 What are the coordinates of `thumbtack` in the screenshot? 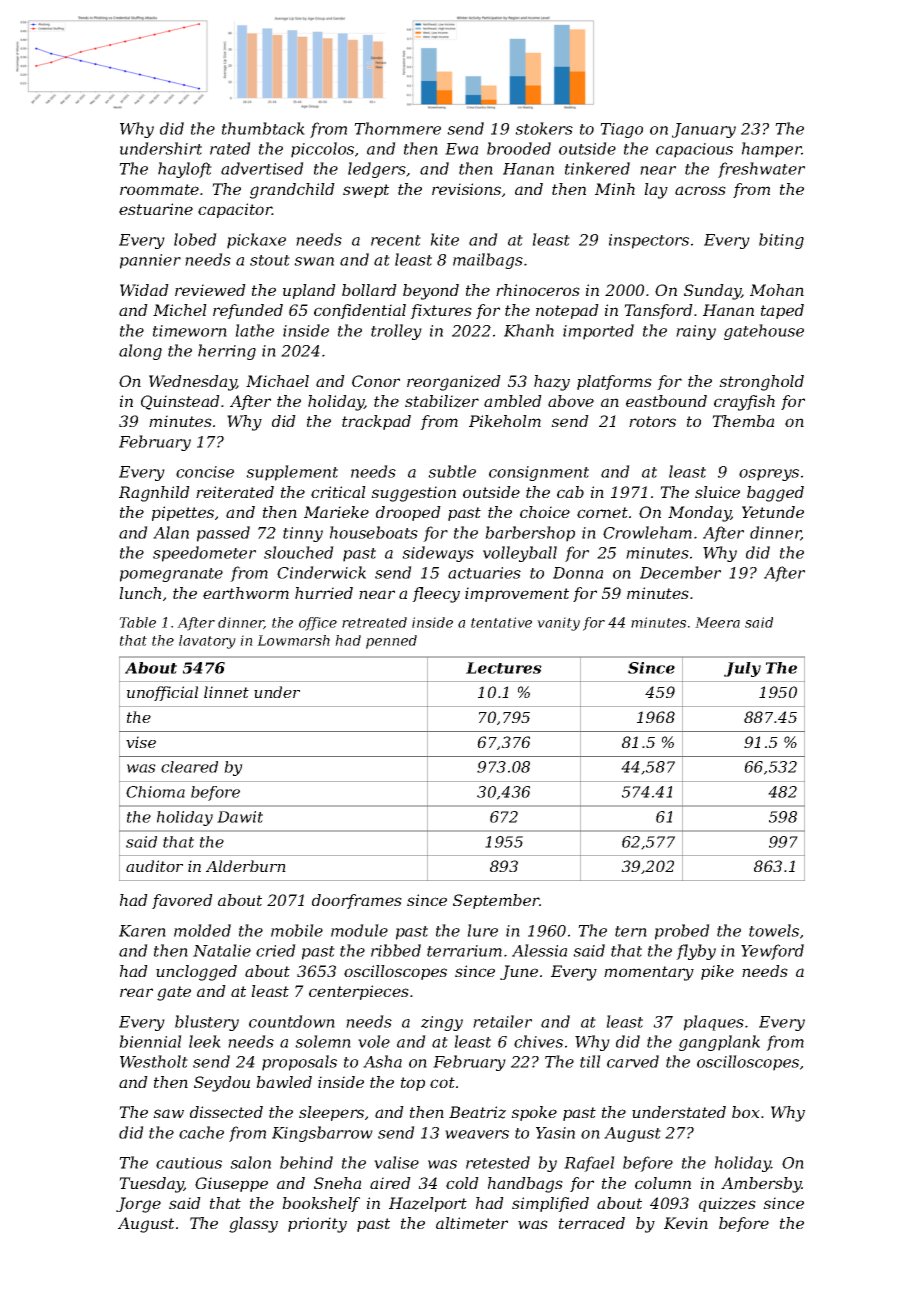 It's located at (263, 128).
